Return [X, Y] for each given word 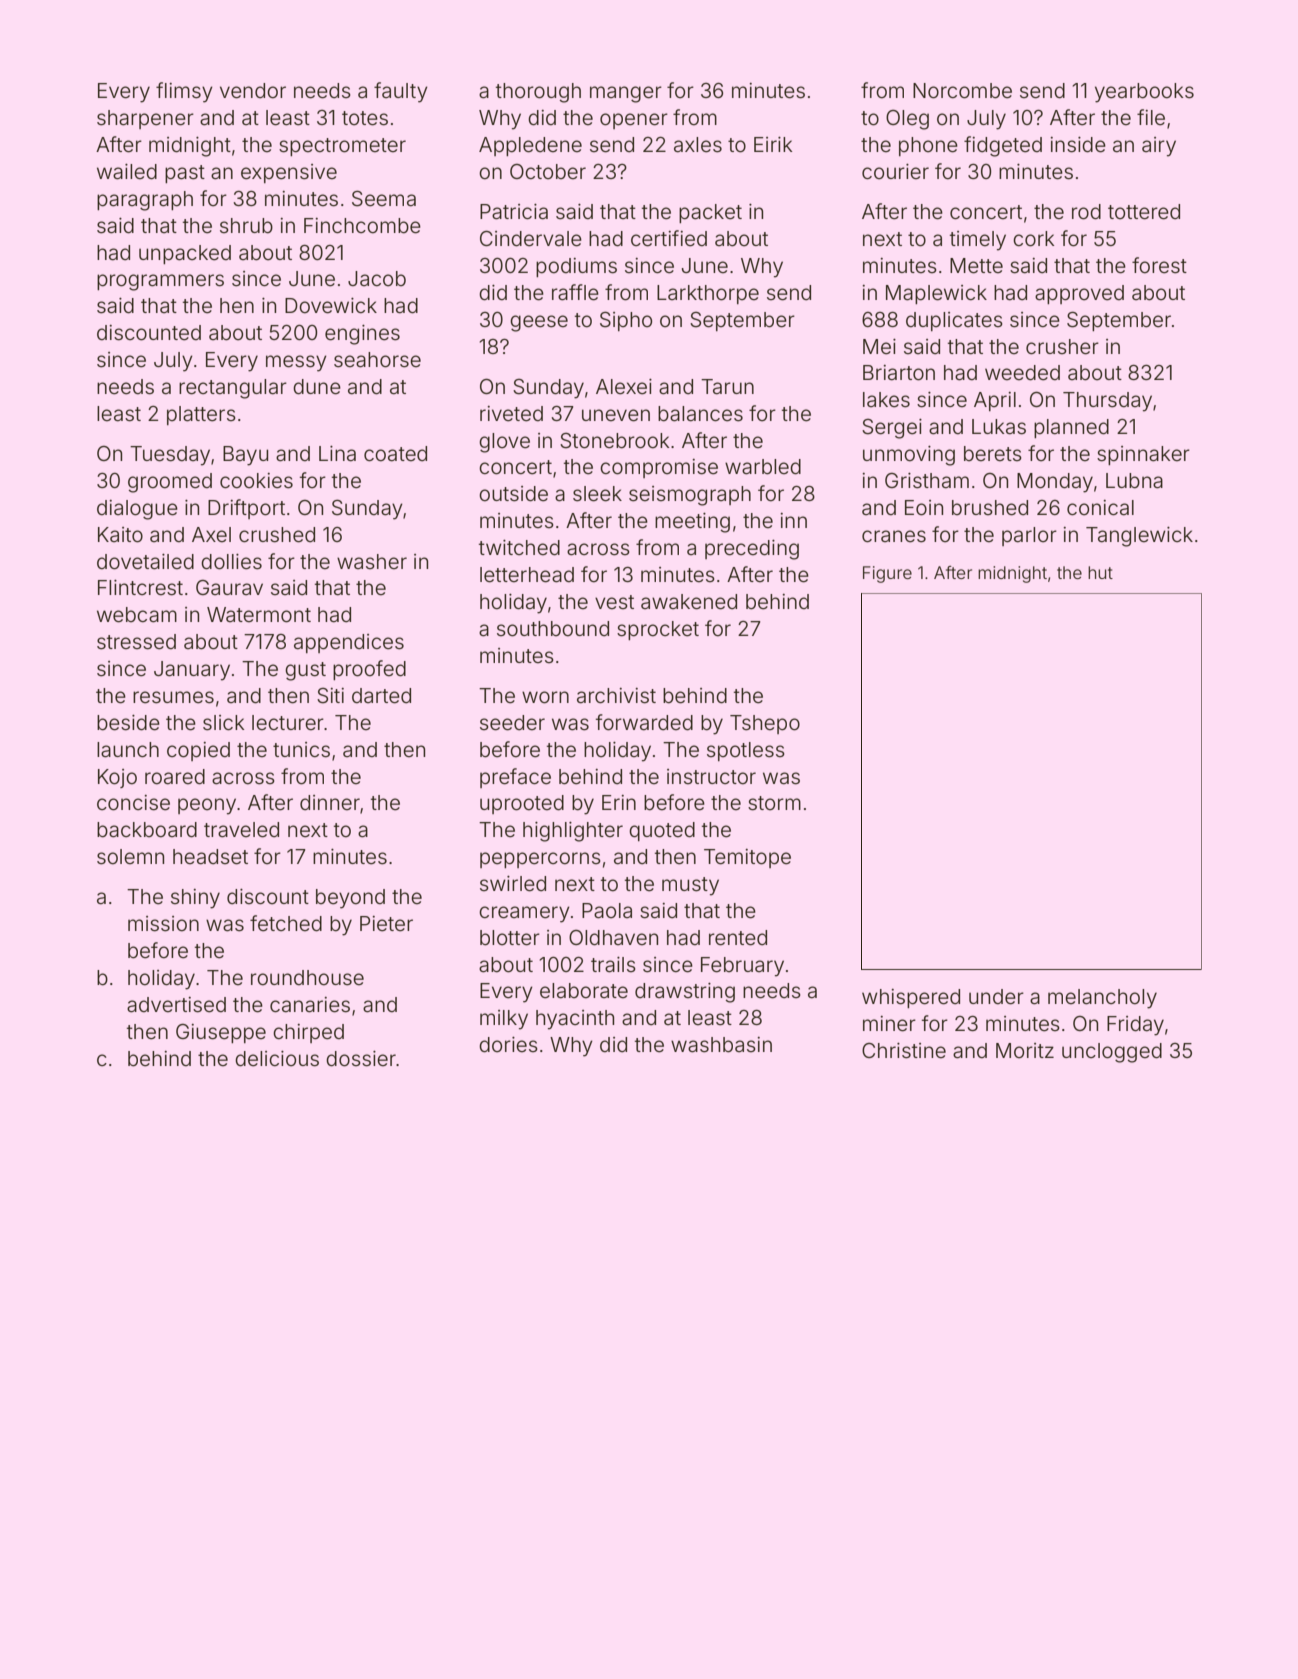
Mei [879, 347]
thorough [538, 93]
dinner [330, 802]
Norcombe [962, 91]
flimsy [184, 92]
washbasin [721, 1045]
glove [504, 443]
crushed [277, 535]
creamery [524, 914]
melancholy [1102, 999]
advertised [176, 1005]
